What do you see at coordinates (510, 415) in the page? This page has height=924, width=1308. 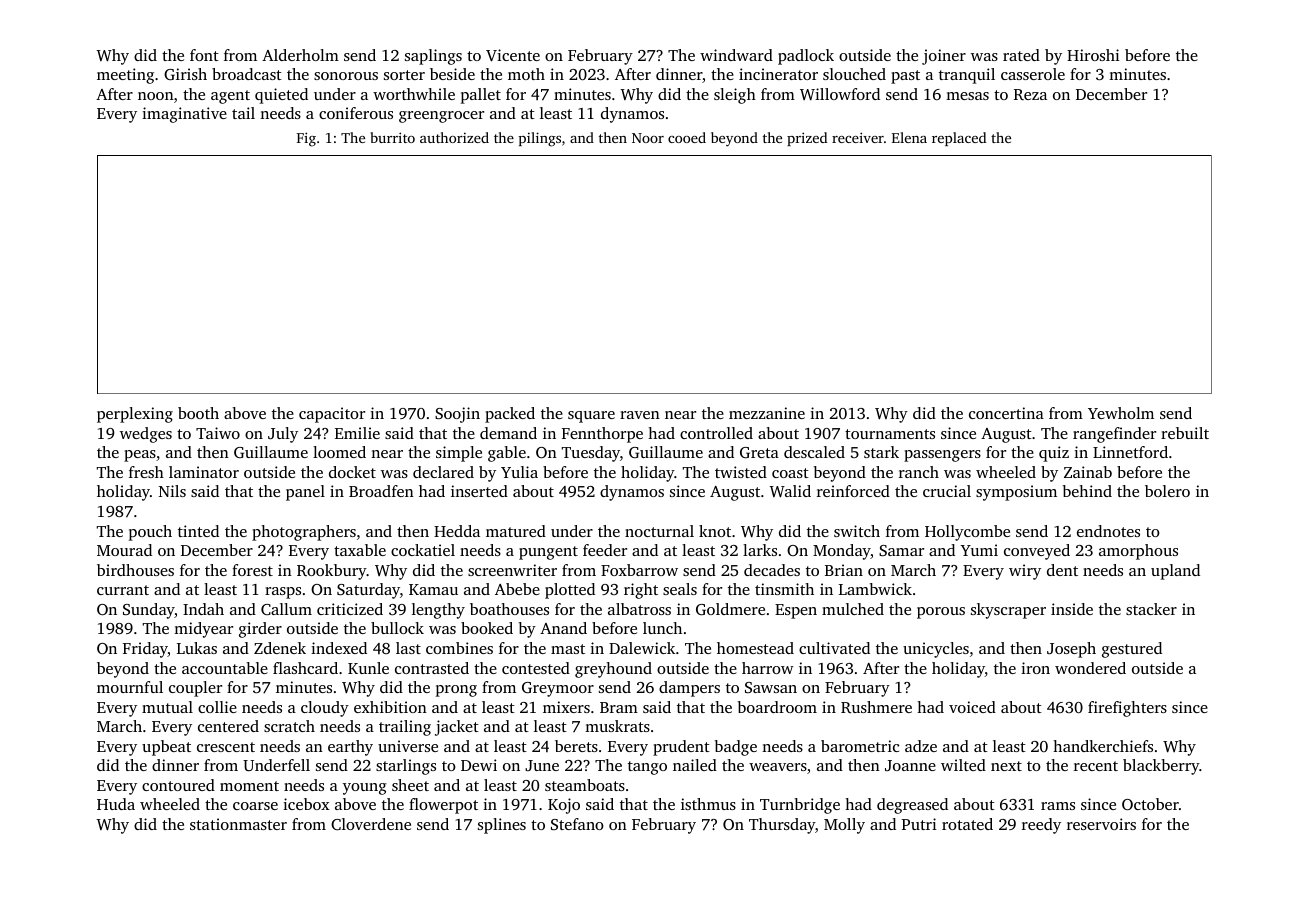 I see `packed` at bounding box center [510, 415].
